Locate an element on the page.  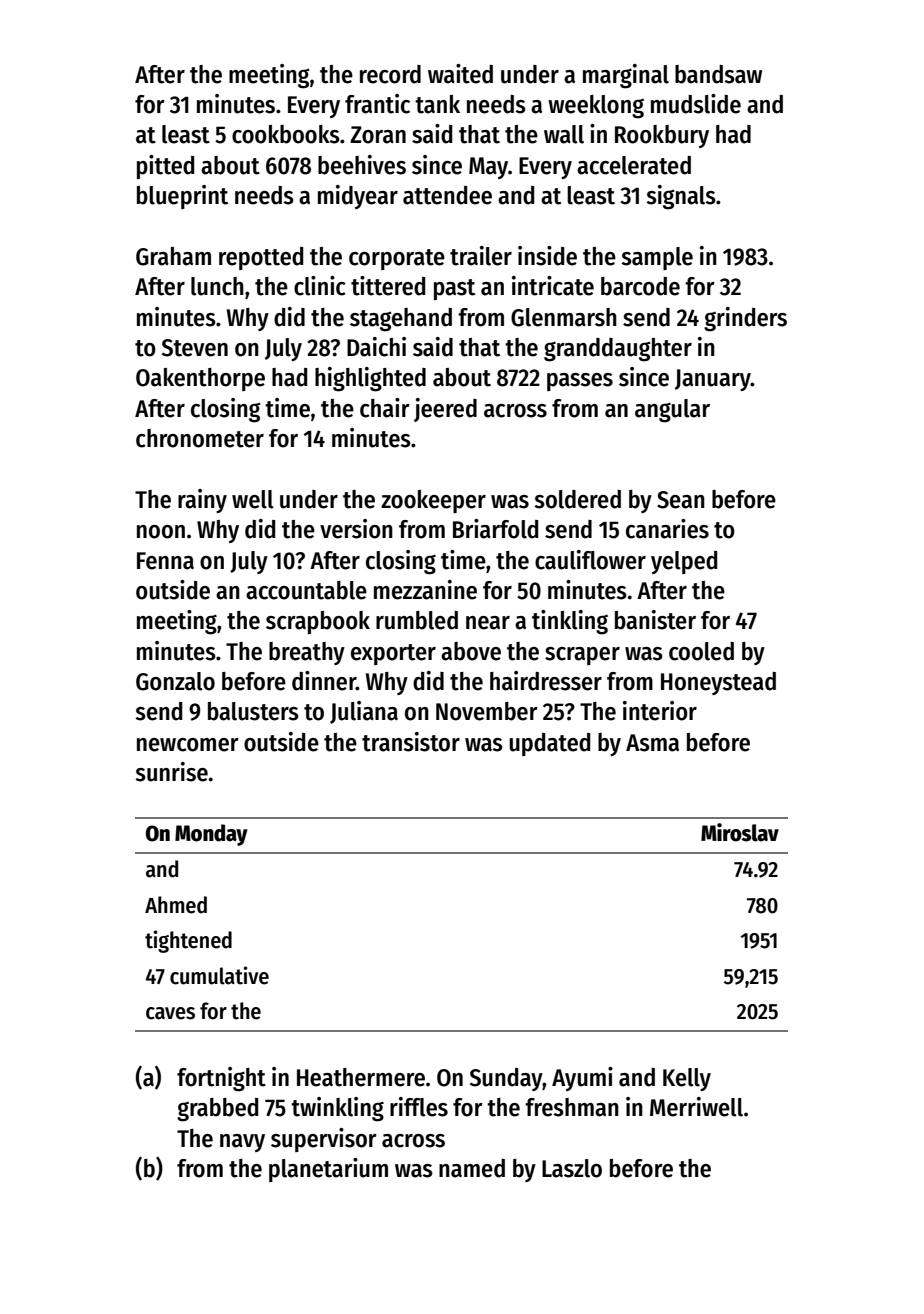
cumulative is located at coordinates (219, 975).
